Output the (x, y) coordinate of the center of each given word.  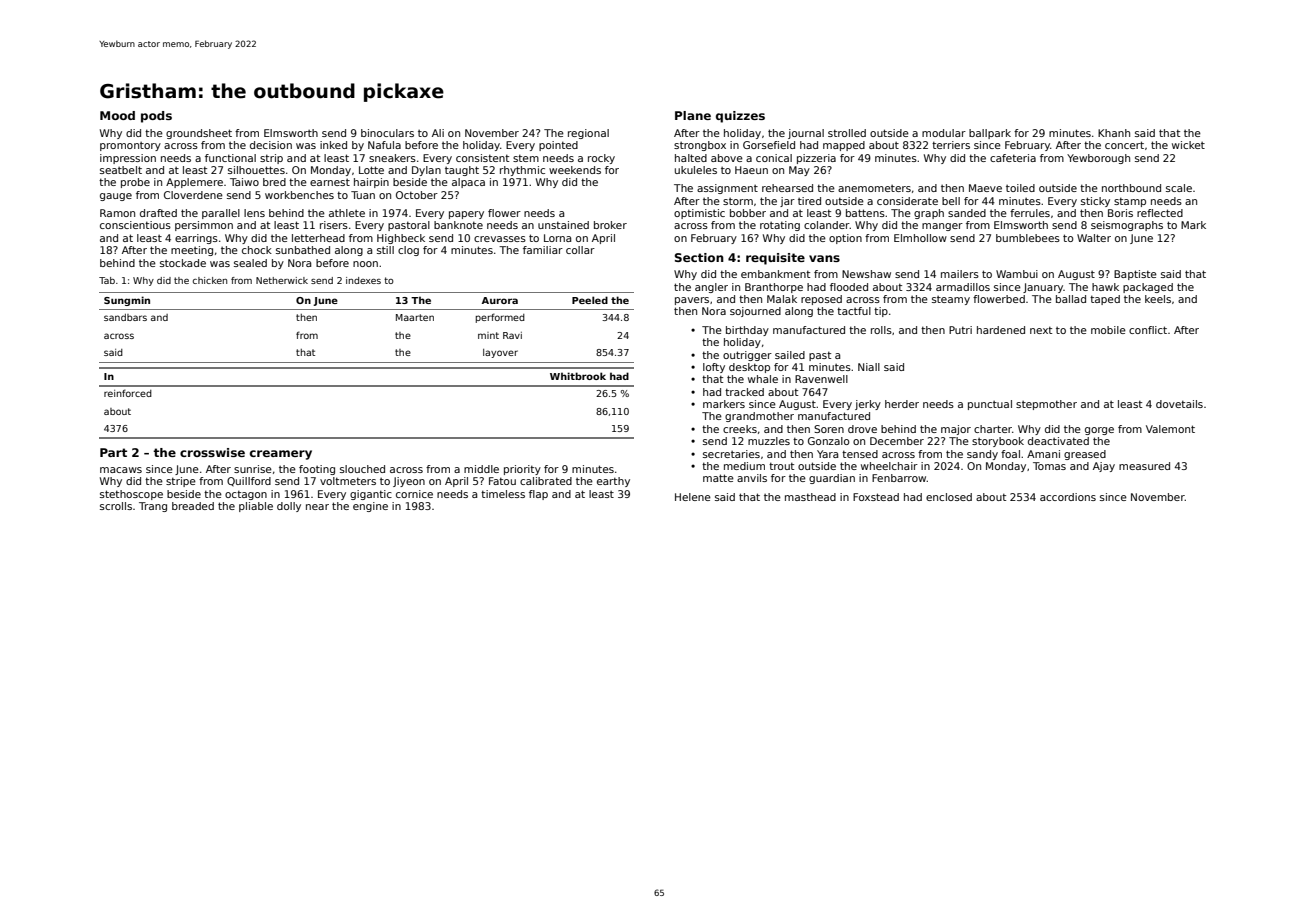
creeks (740, 429)
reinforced (128, 393)
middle (481, 469)
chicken (210, 280)
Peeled (590, 300)
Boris (1120, 213)
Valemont (1170, 429)
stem (526, 158)
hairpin (371, 183)
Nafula (384, 145)
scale (1179, 188)
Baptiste (1135, 275)
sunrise (253, 469)
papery (466, 215)
